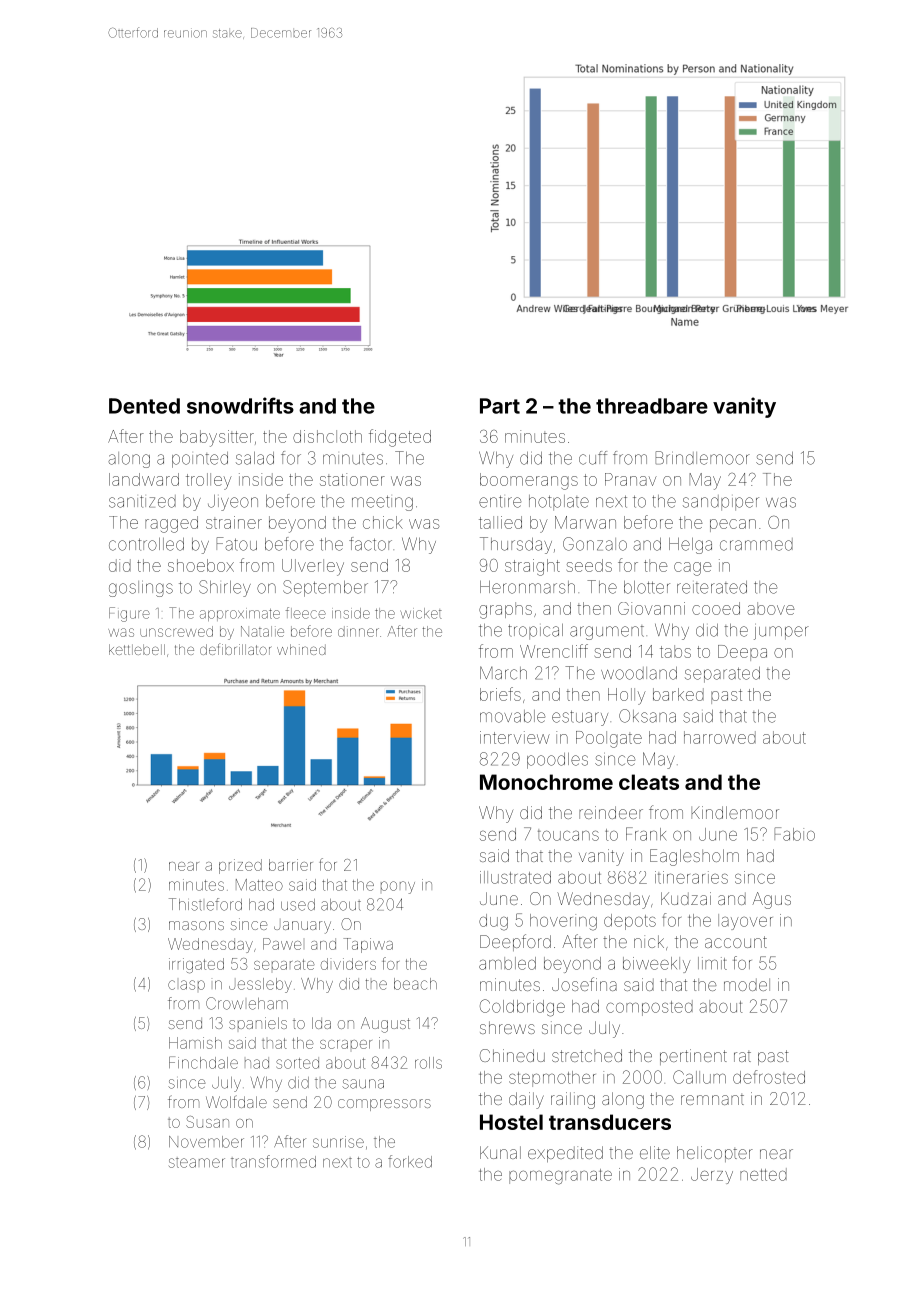 This screenshot has width=924, height=1311. What do you see at coordinates (515, 737) in the screenshot?
I see `interview` at bounding box center [515, 737].
